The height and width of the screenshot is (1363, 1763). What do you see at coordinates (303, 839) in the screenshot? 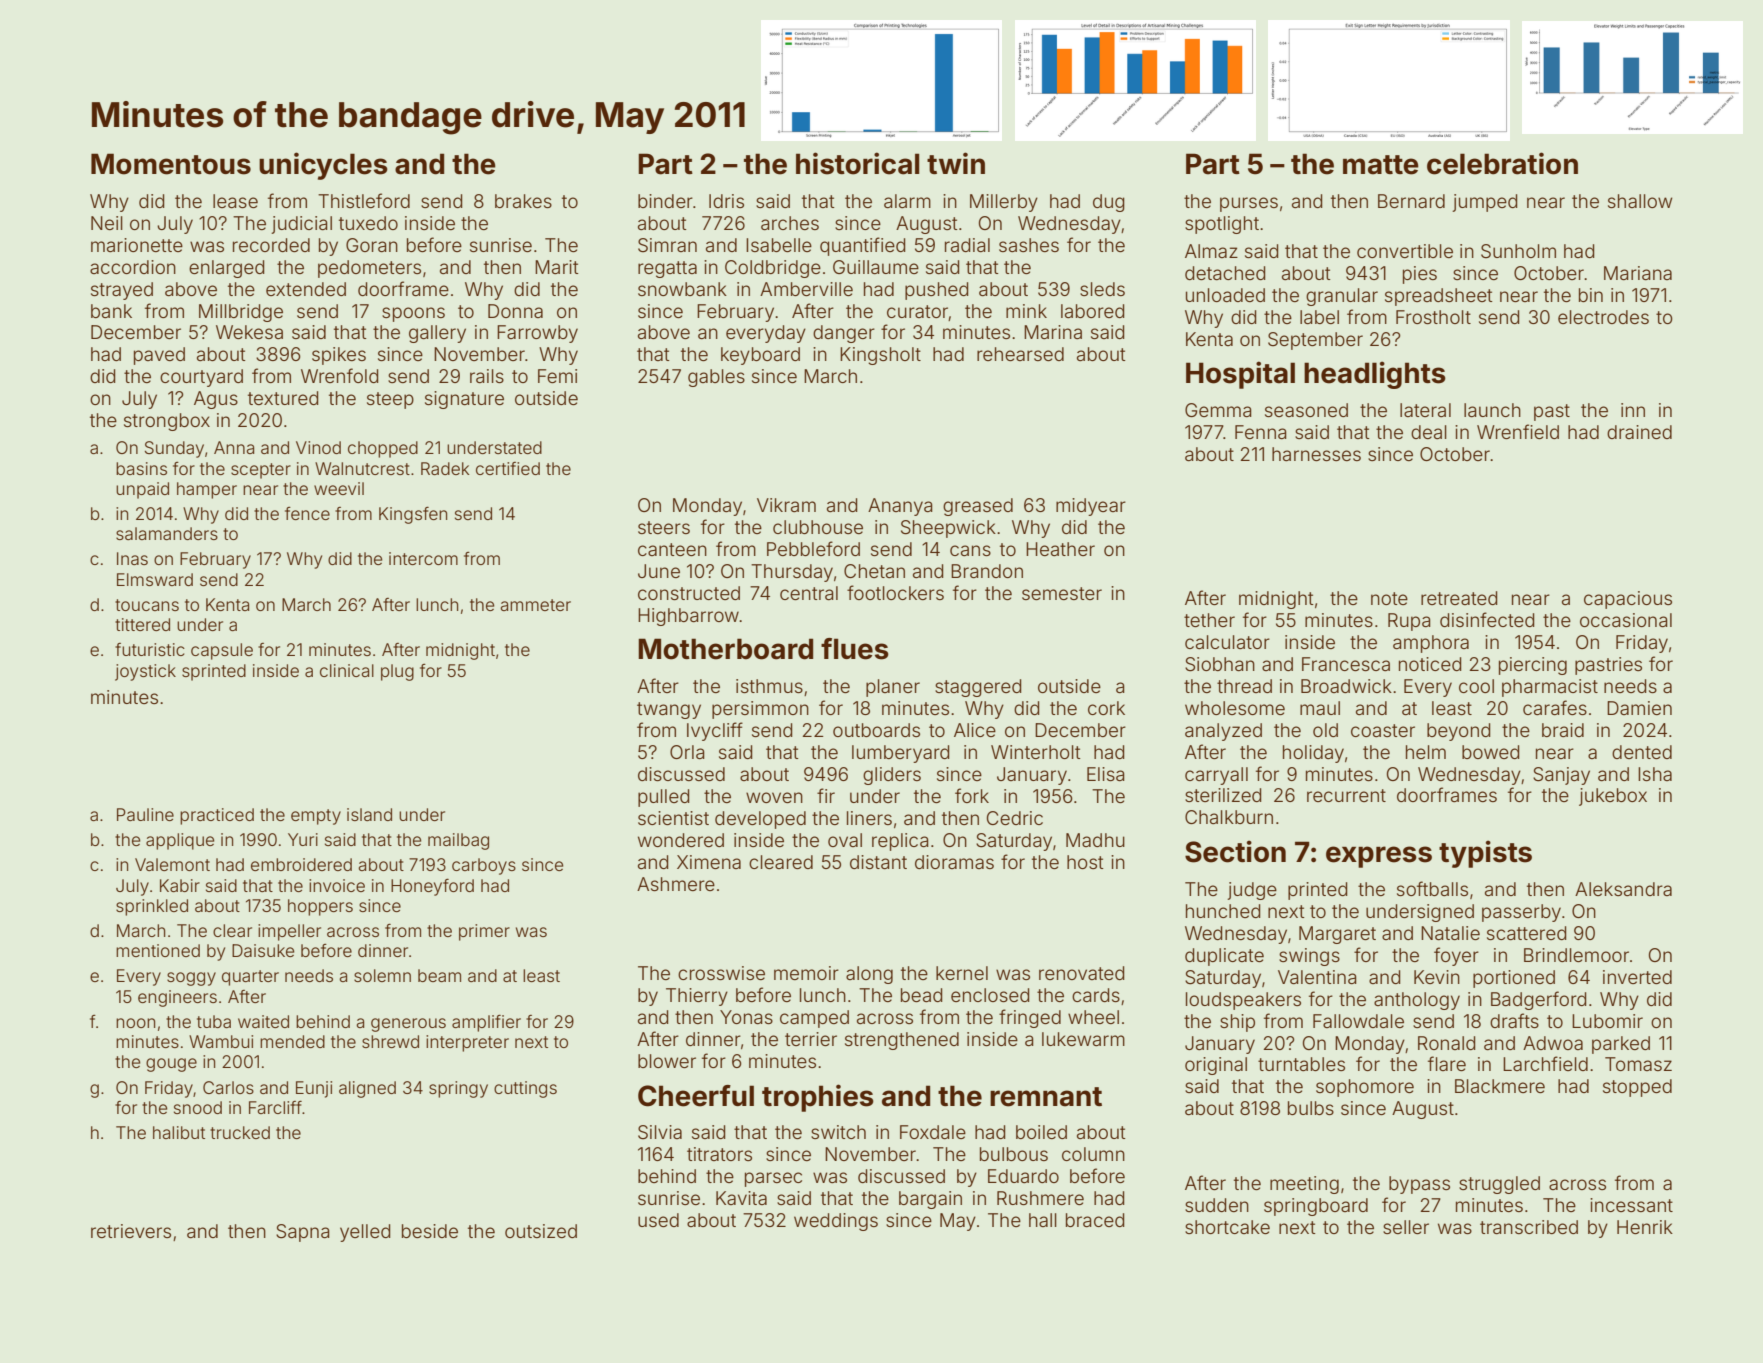
I see `Yuri` at bounding box center [303, 839].
